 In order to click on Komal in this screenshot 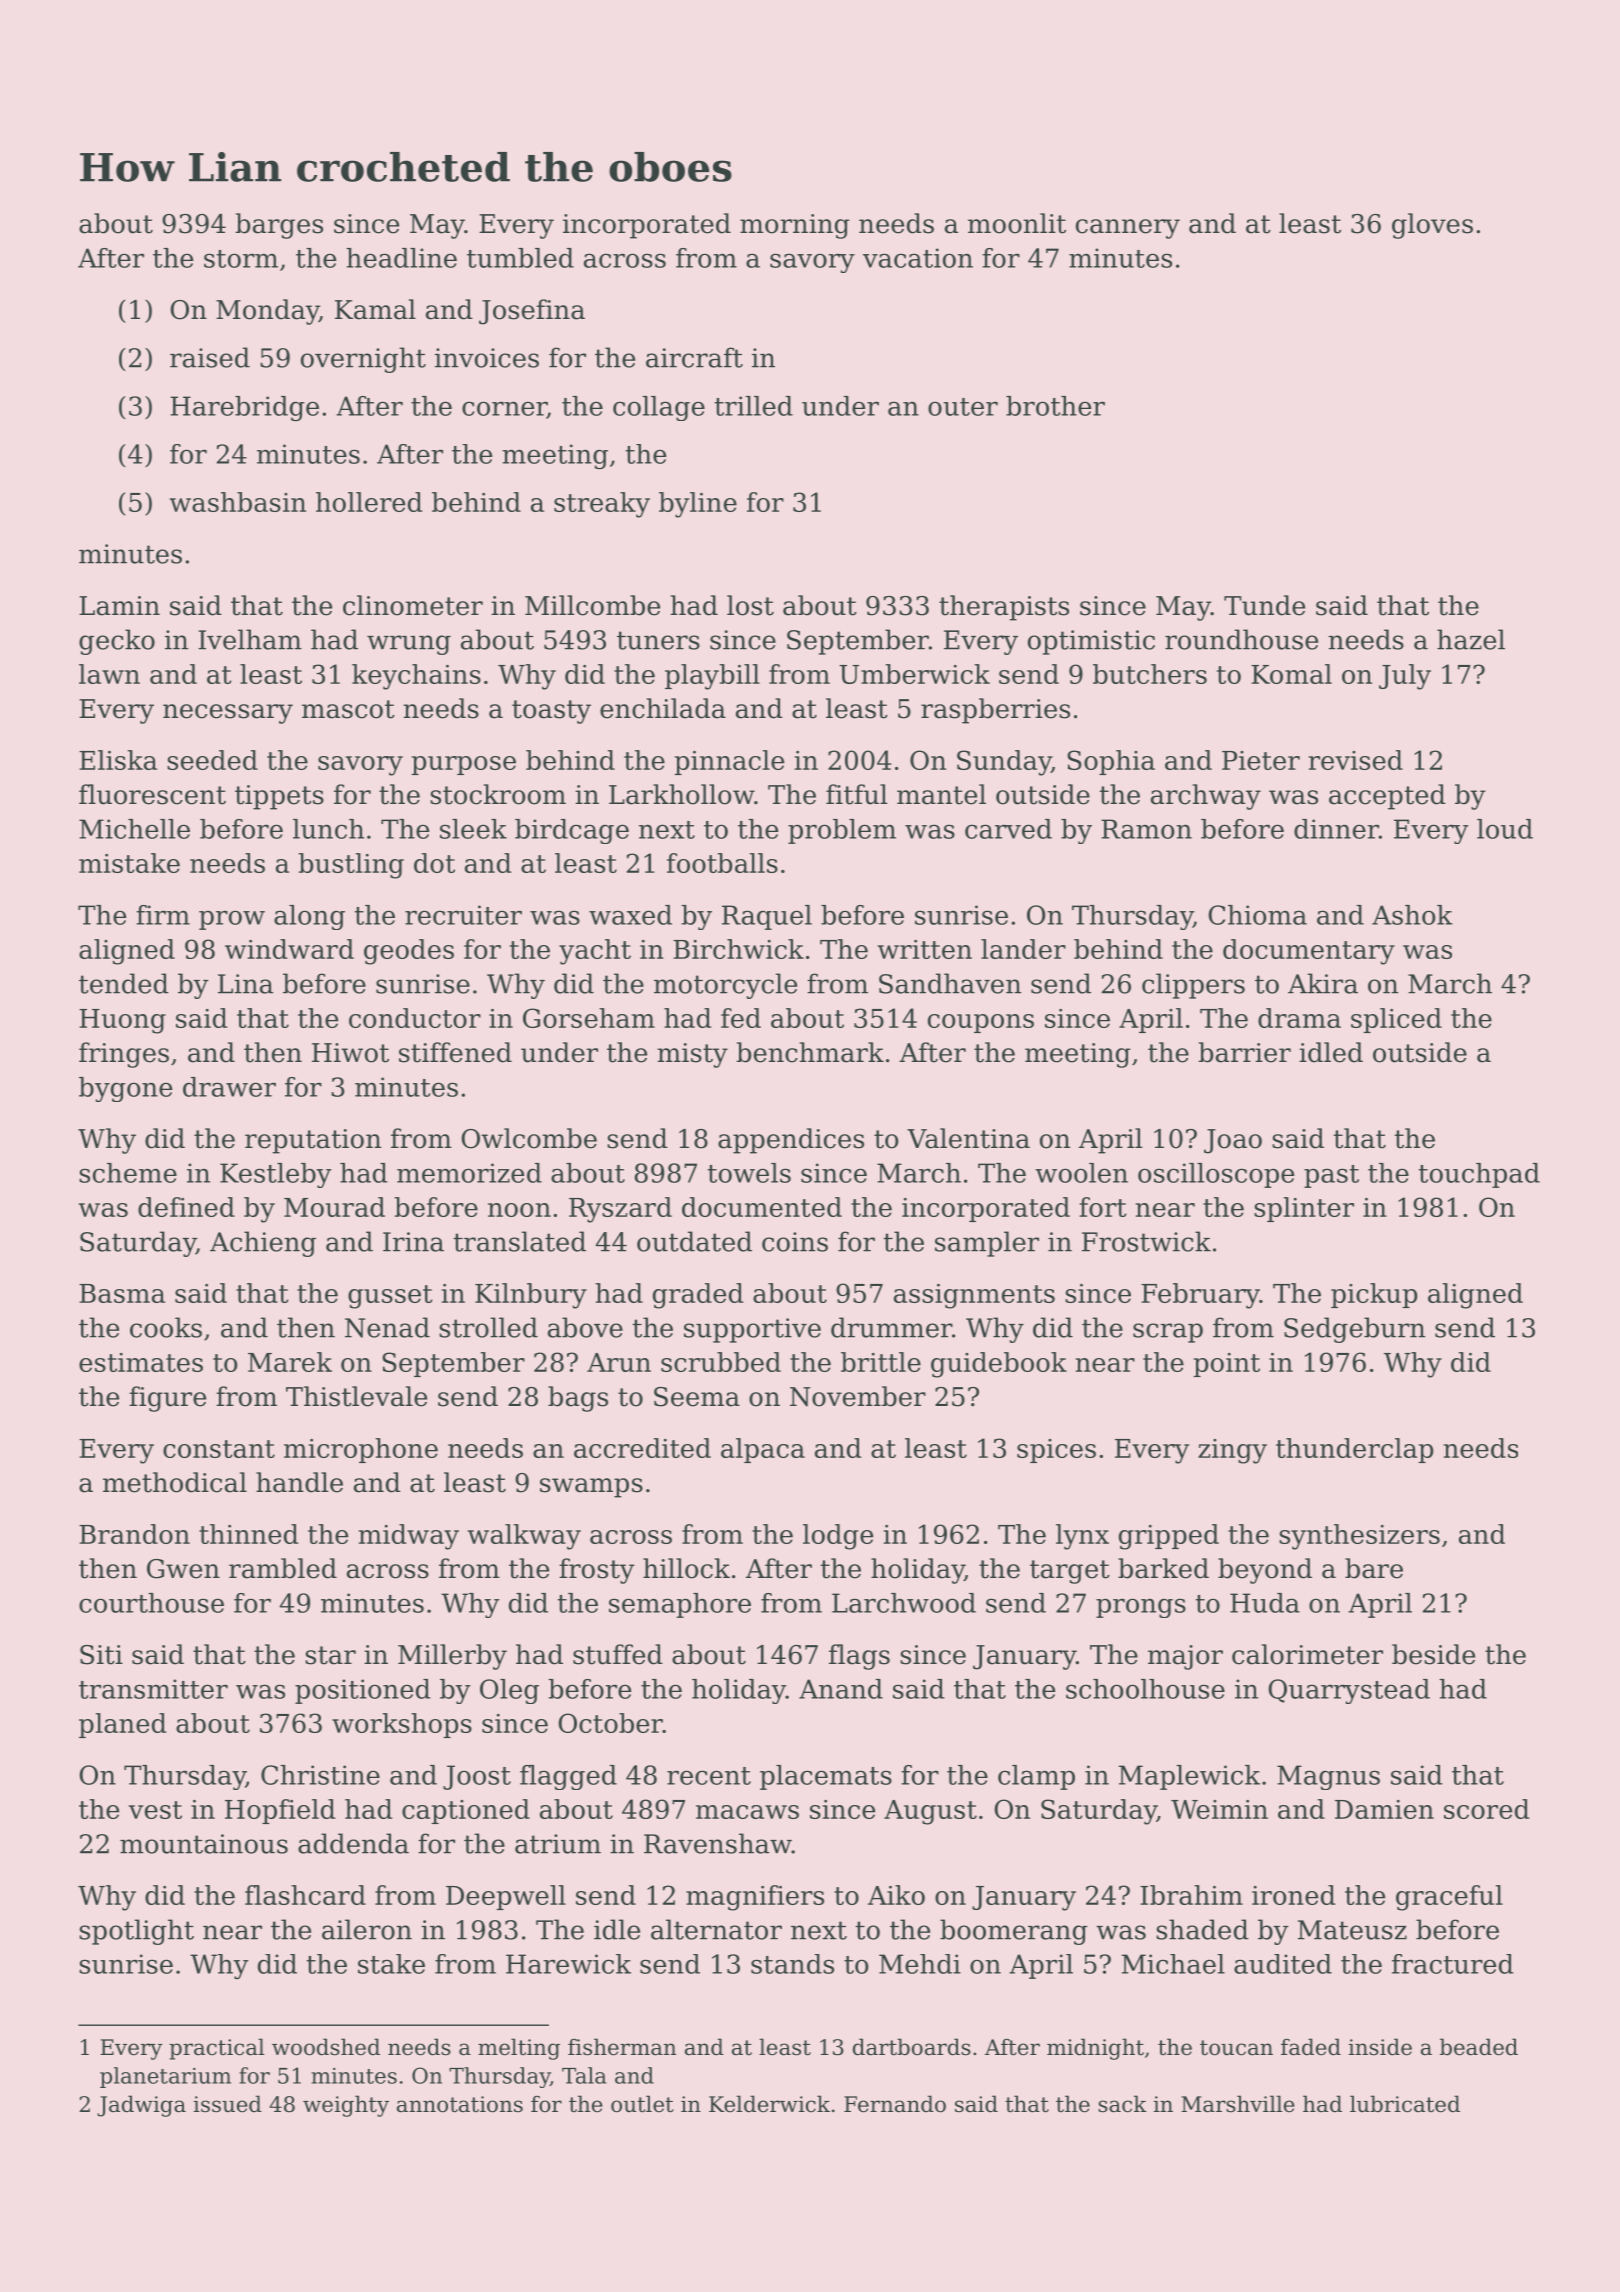, I will do `click(1291, 674)`.
